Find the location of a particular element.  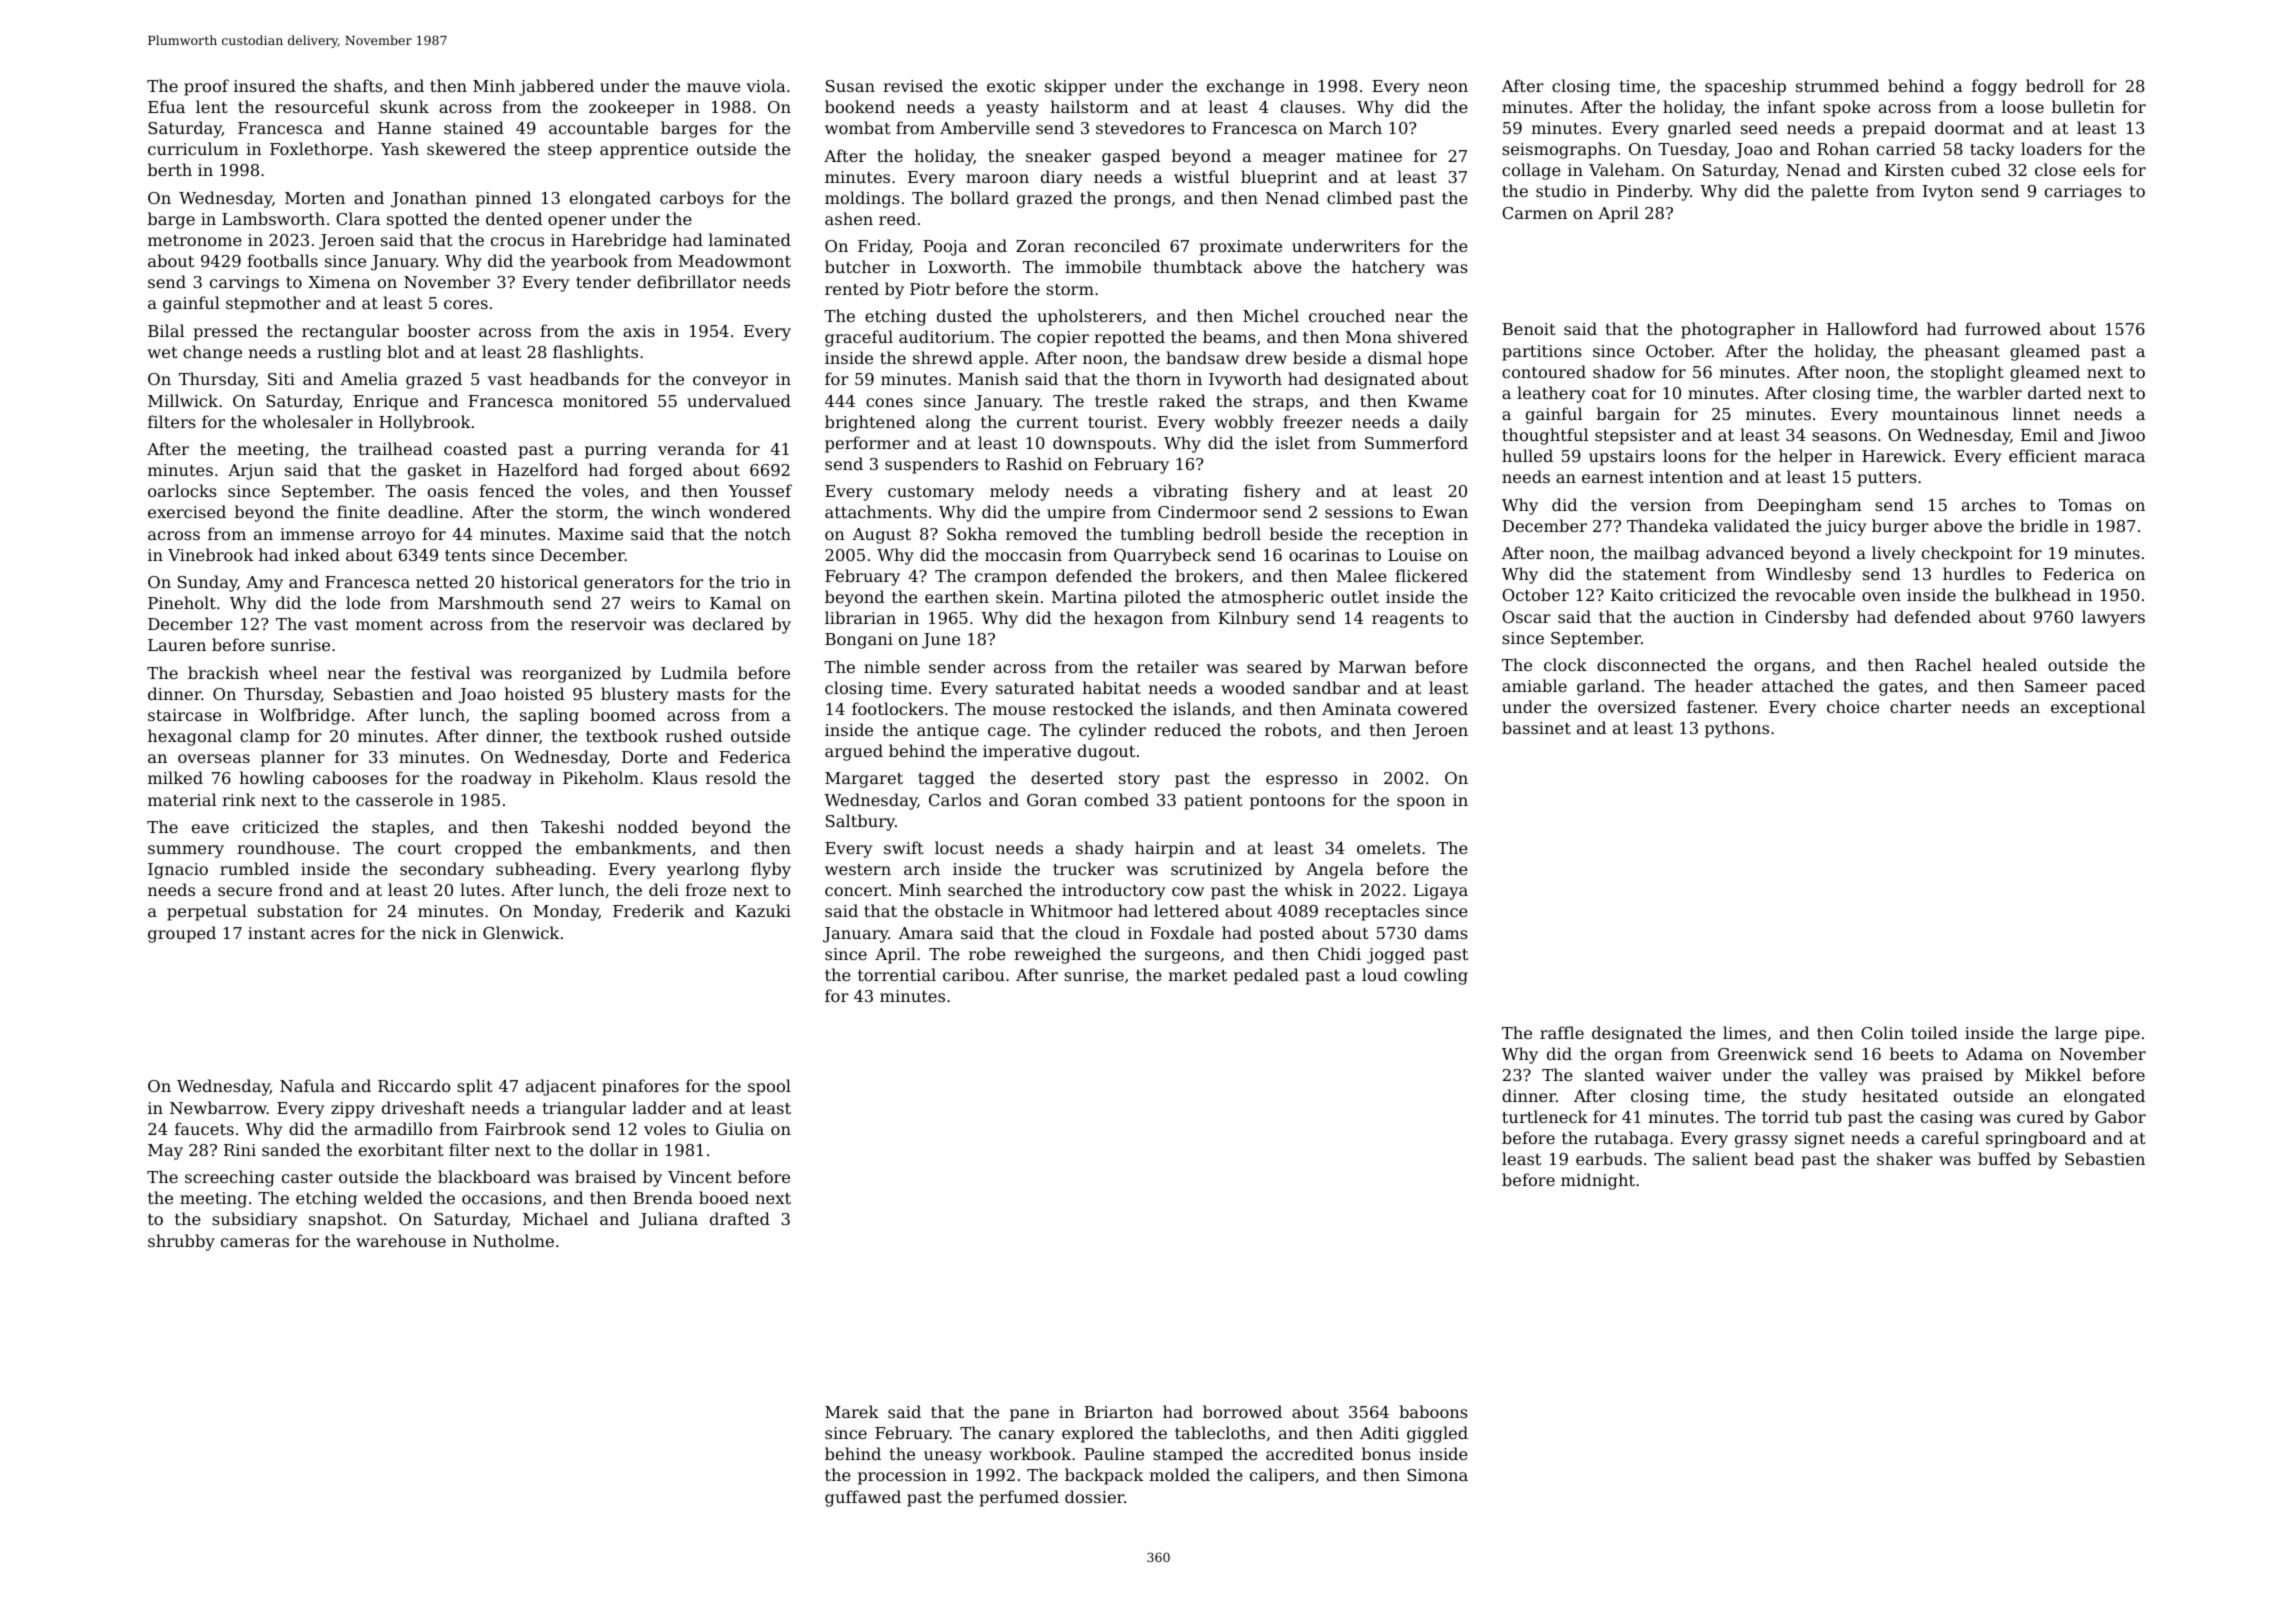

buffed is located at coordinates (2004, 1158).
